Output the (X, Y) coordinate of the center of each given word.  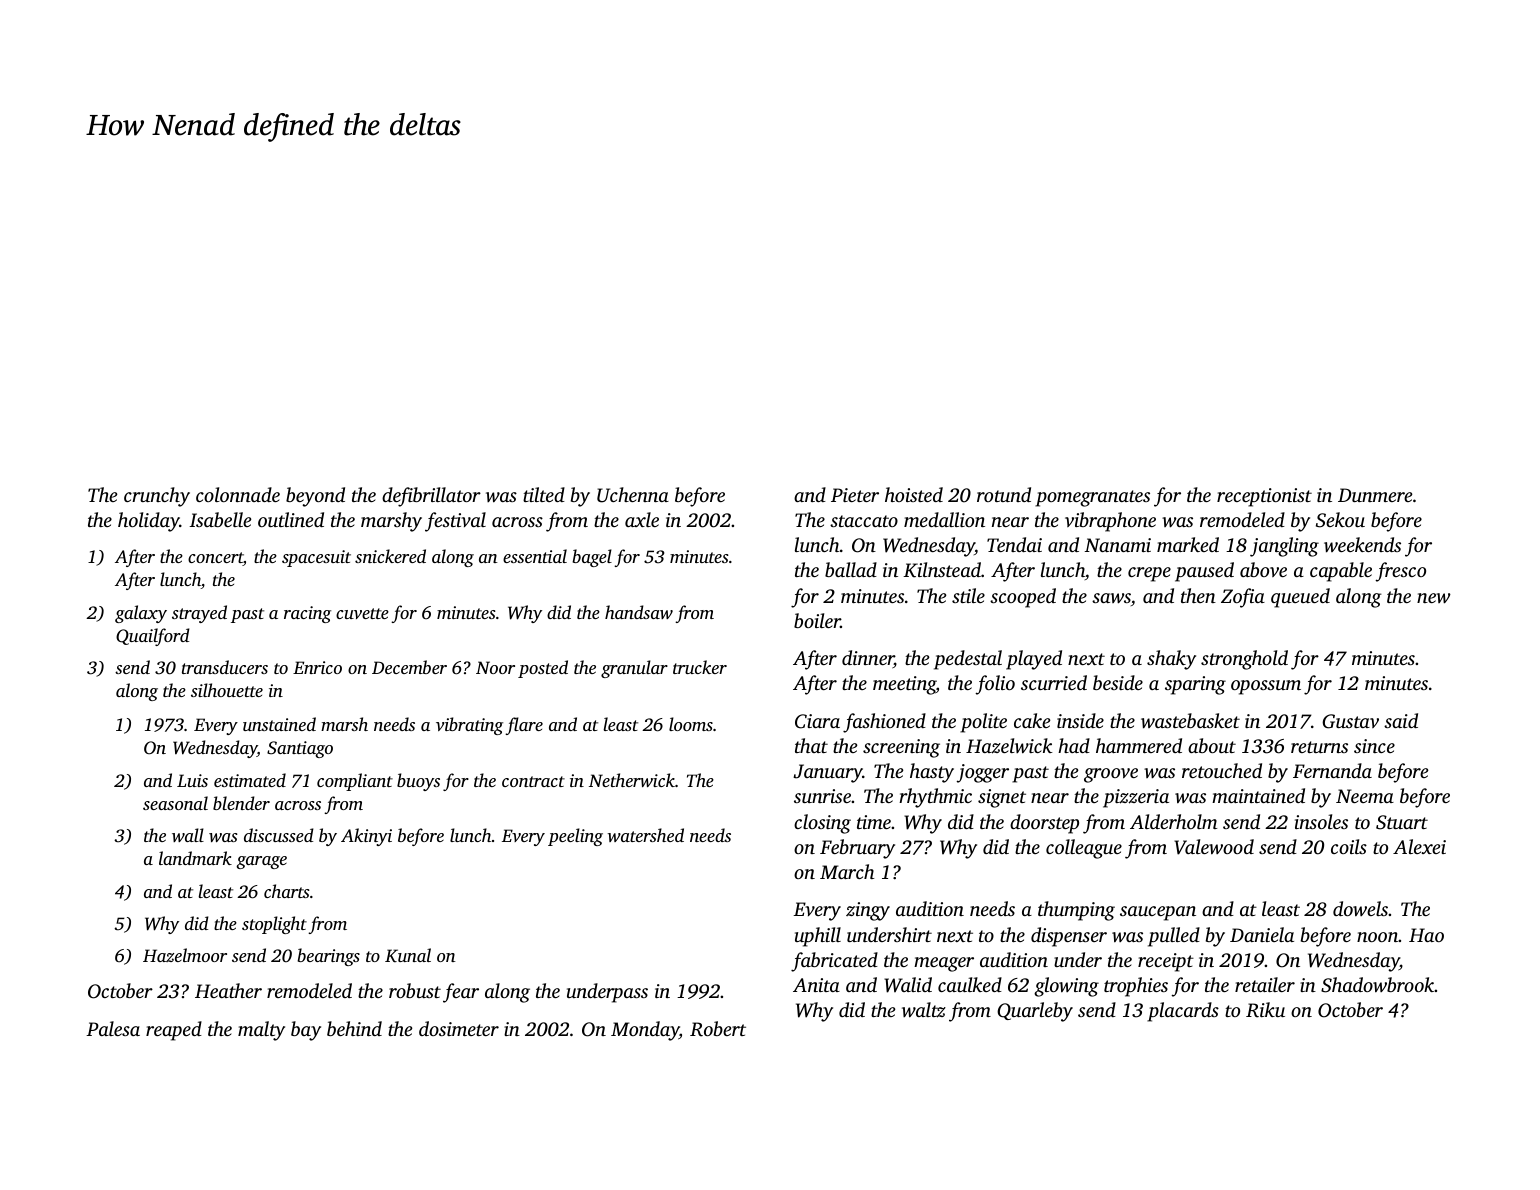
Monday (645, 1031)
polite (983, 723)
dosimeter (459, 1028)
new (1434, 598)
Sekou (1340, 520)
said (1401, 720)
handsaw (639, 612)
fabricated (834, 962)
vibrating (469, 726)
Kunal (408, 955)
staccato (864, 521)
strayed (199, 614)
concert (215, 559)
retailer (1265, 984)
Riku (1265, 1010)
